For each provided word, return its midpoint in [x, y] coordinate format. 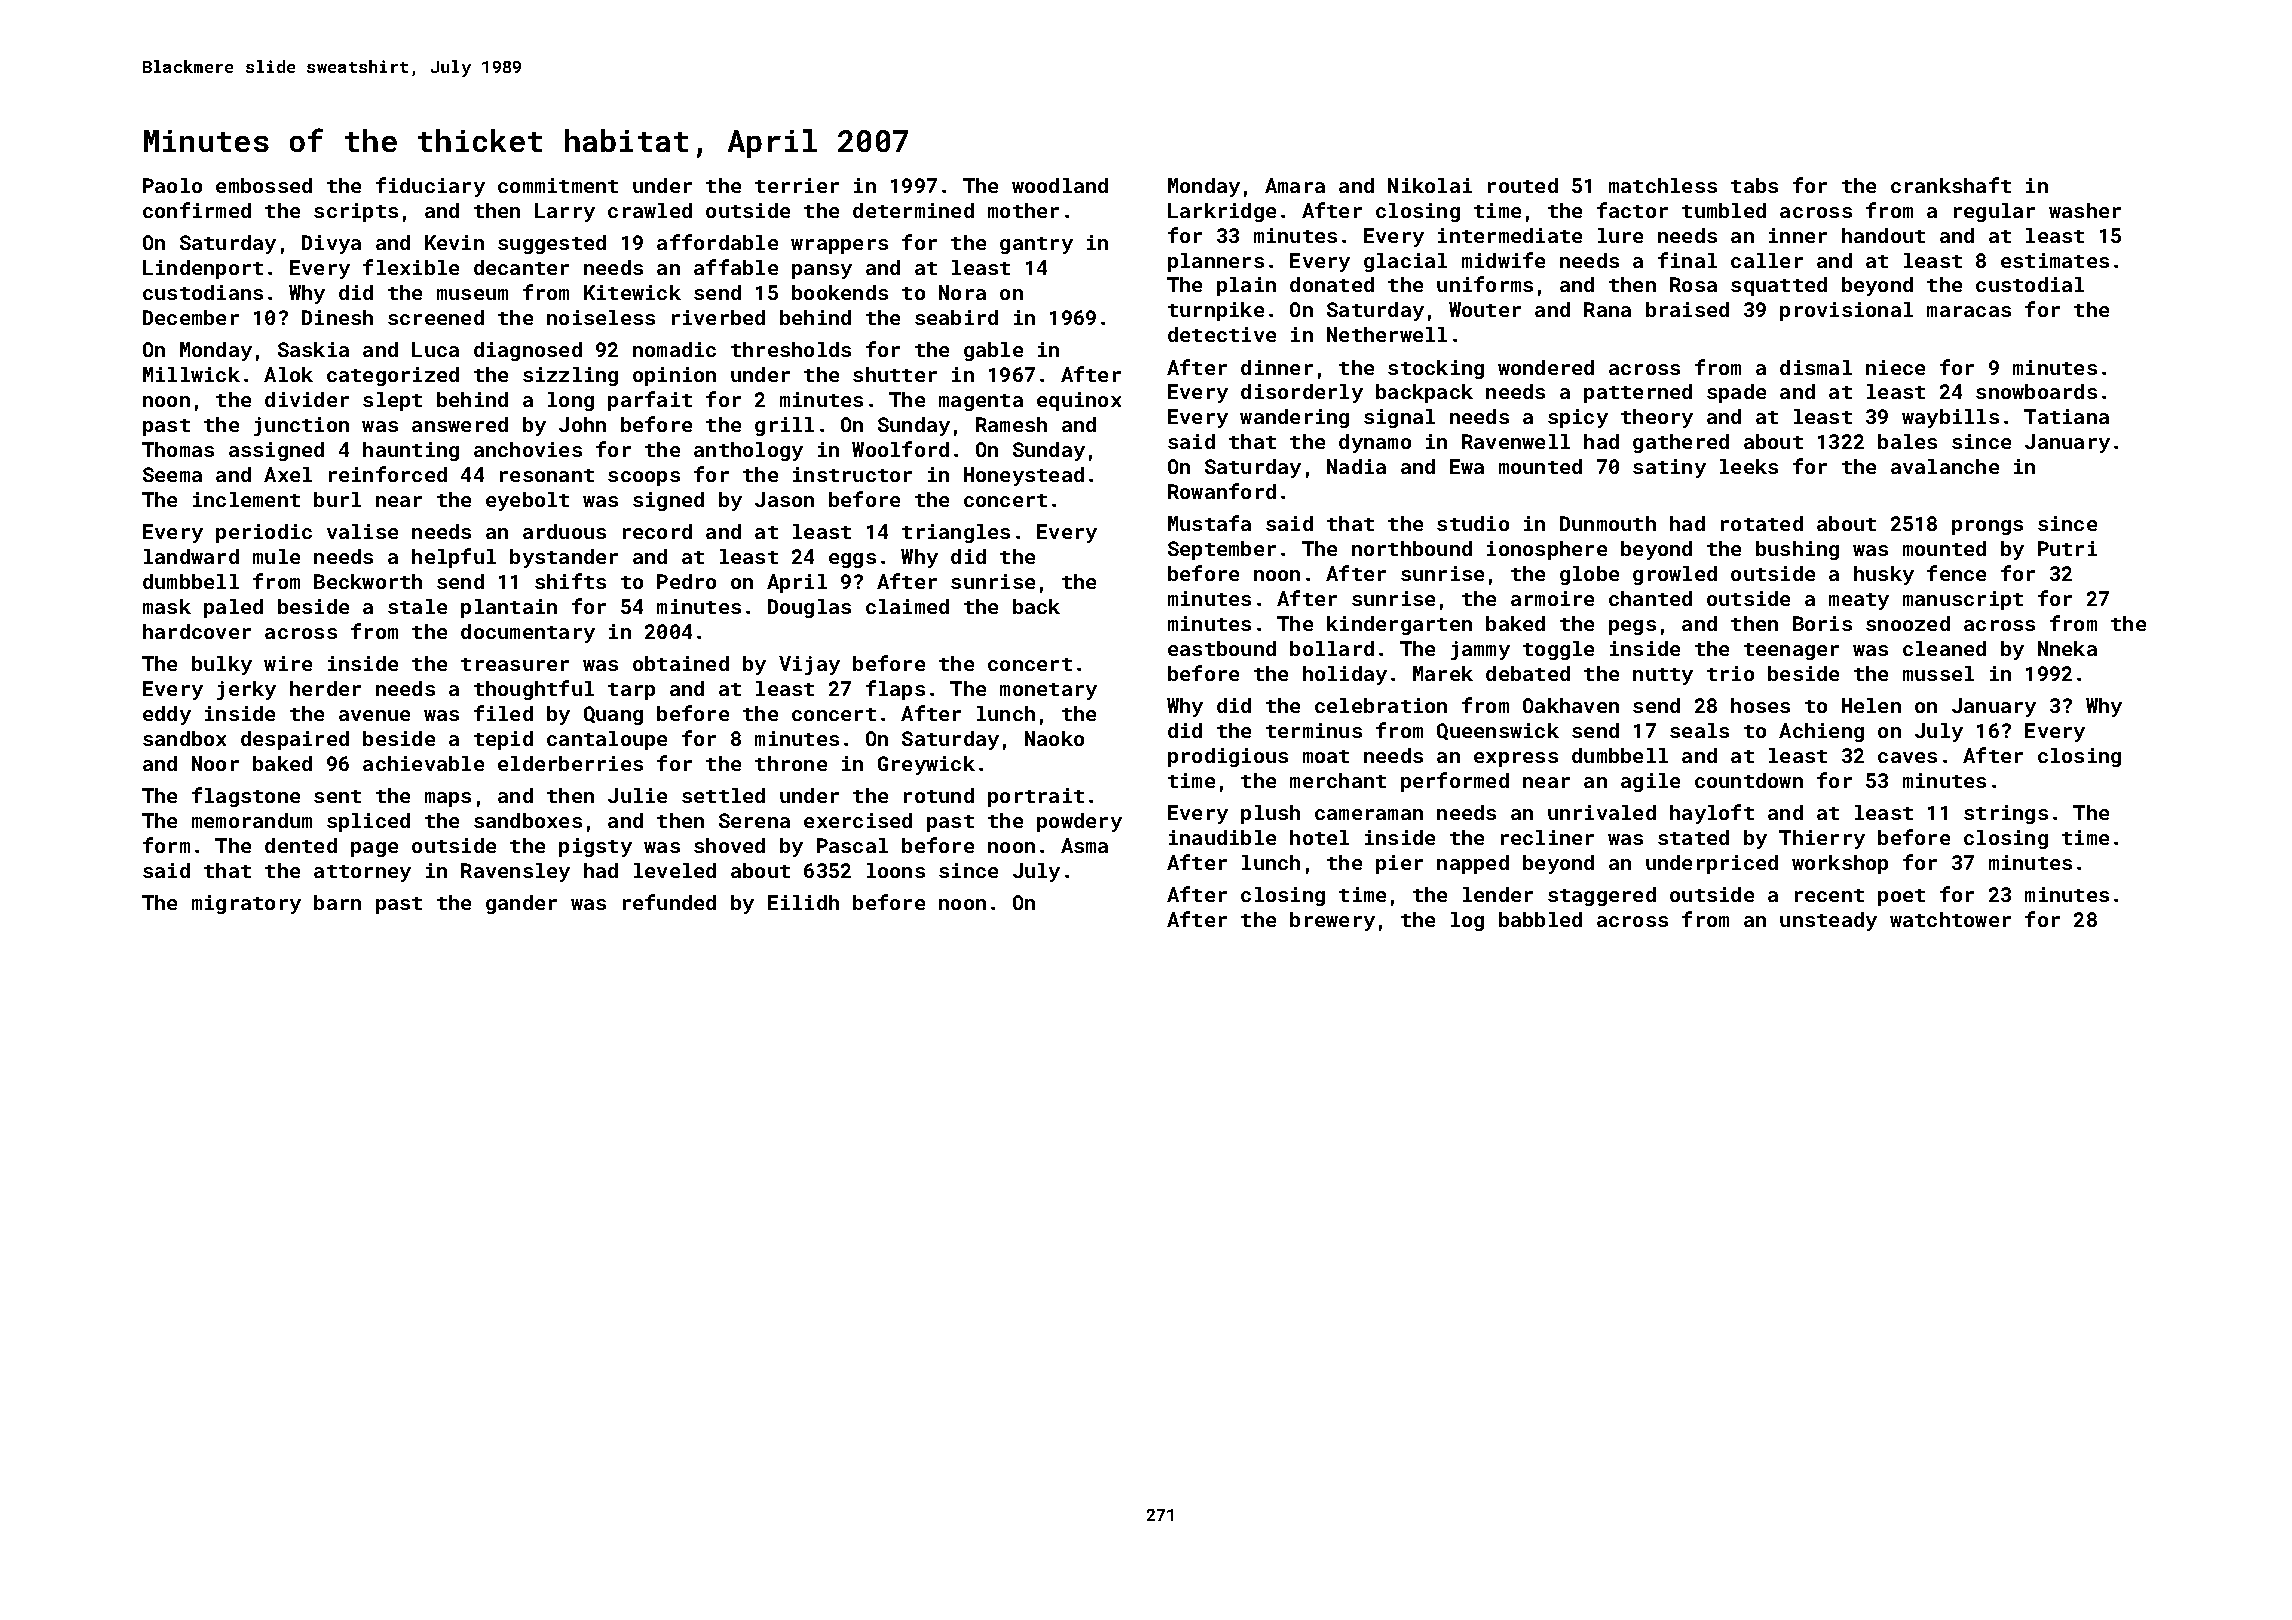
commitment [558, 185]
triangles [956, 533]
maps [448, 799]
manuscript [1963, 600]
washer [2085, 210]
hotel [1319, 837]
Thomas [178, 449]
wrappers [839, 246]
